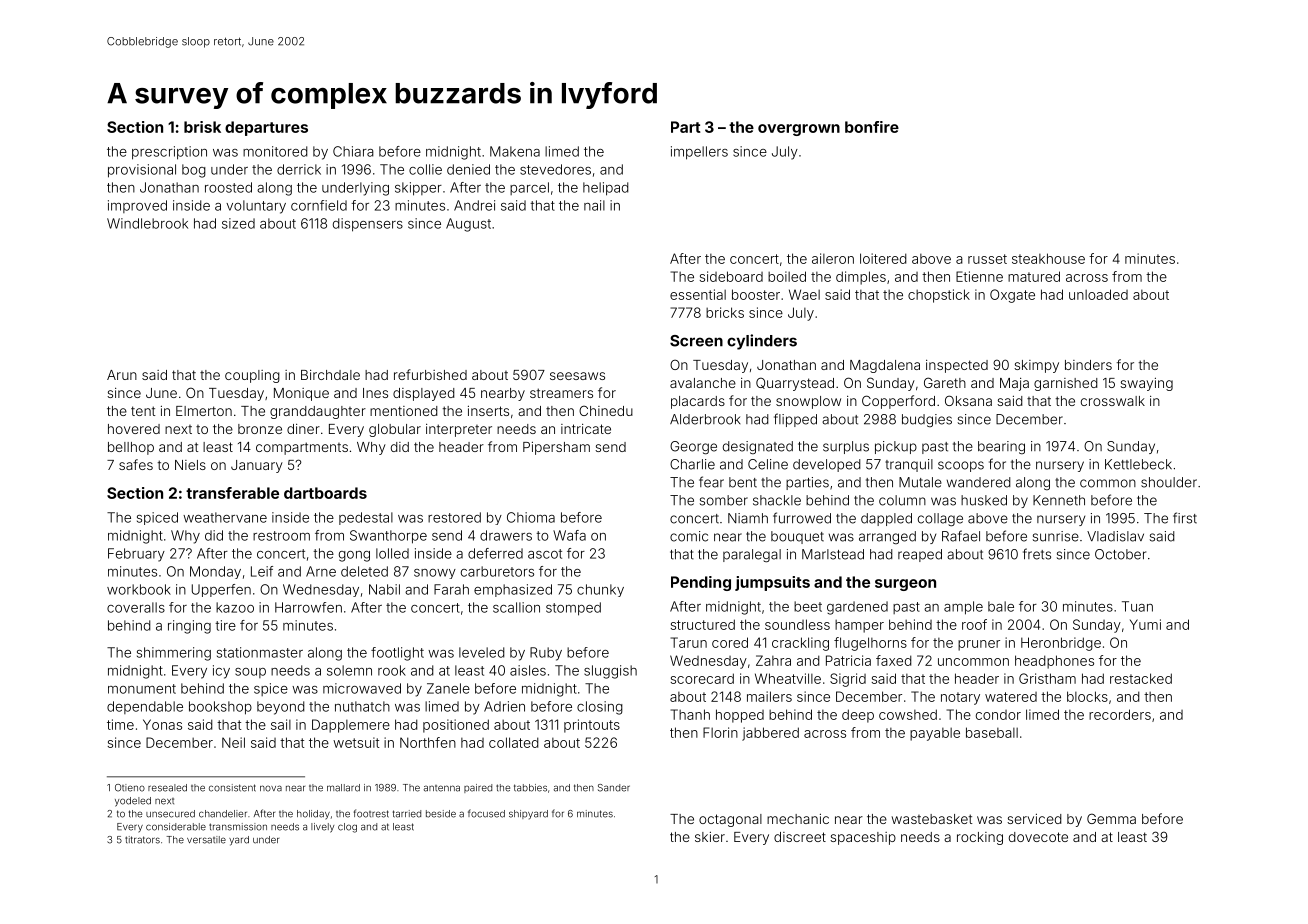  Describe the element at coordinates (256, 207) in the page. I see `voluntary` at that location.
